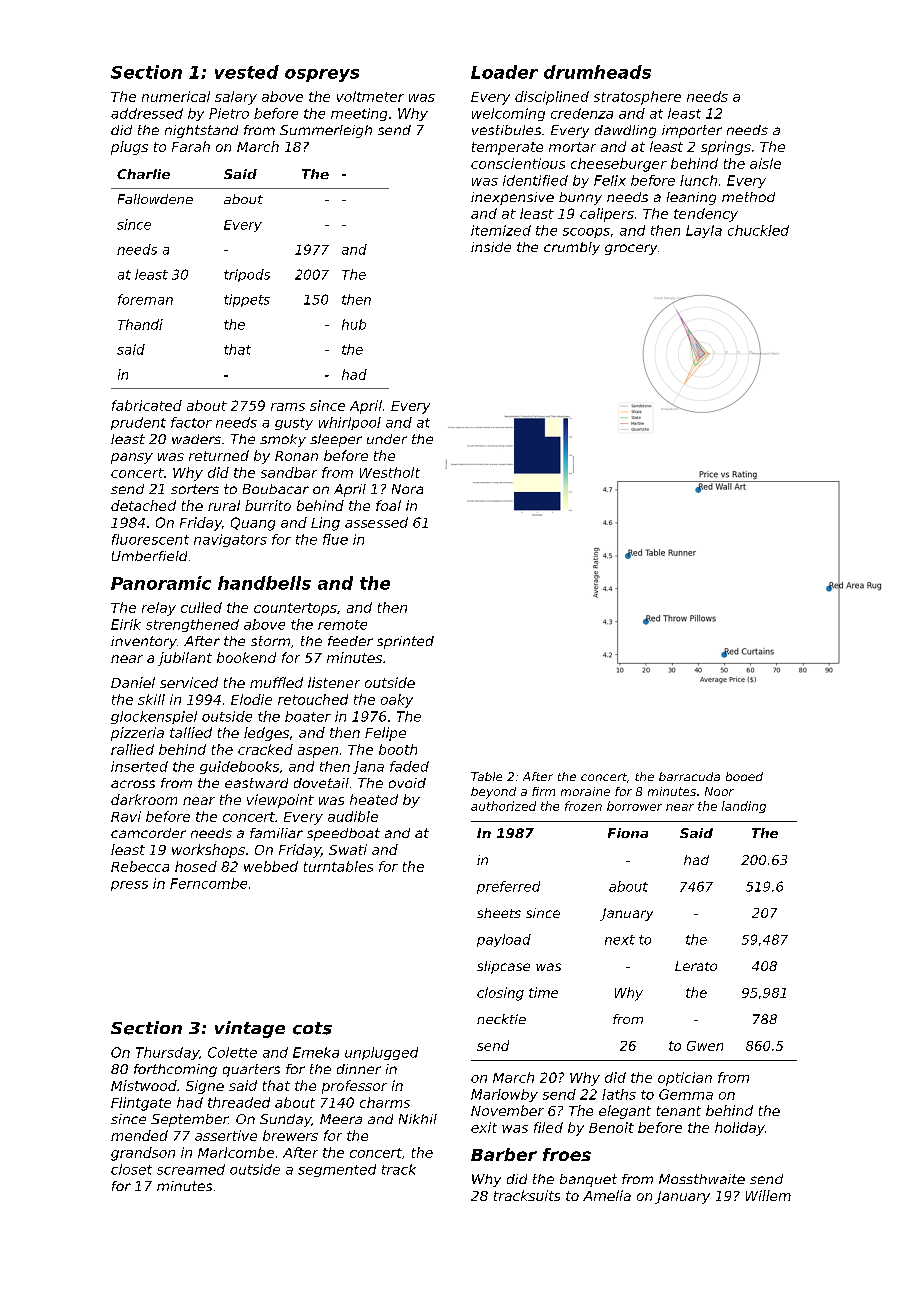 The height and width of the screenshot is (1316, 908). What do you see at coordinates (689, 776) in the screenshot?
I see `barracuda` at bounding box center [689, 776].
